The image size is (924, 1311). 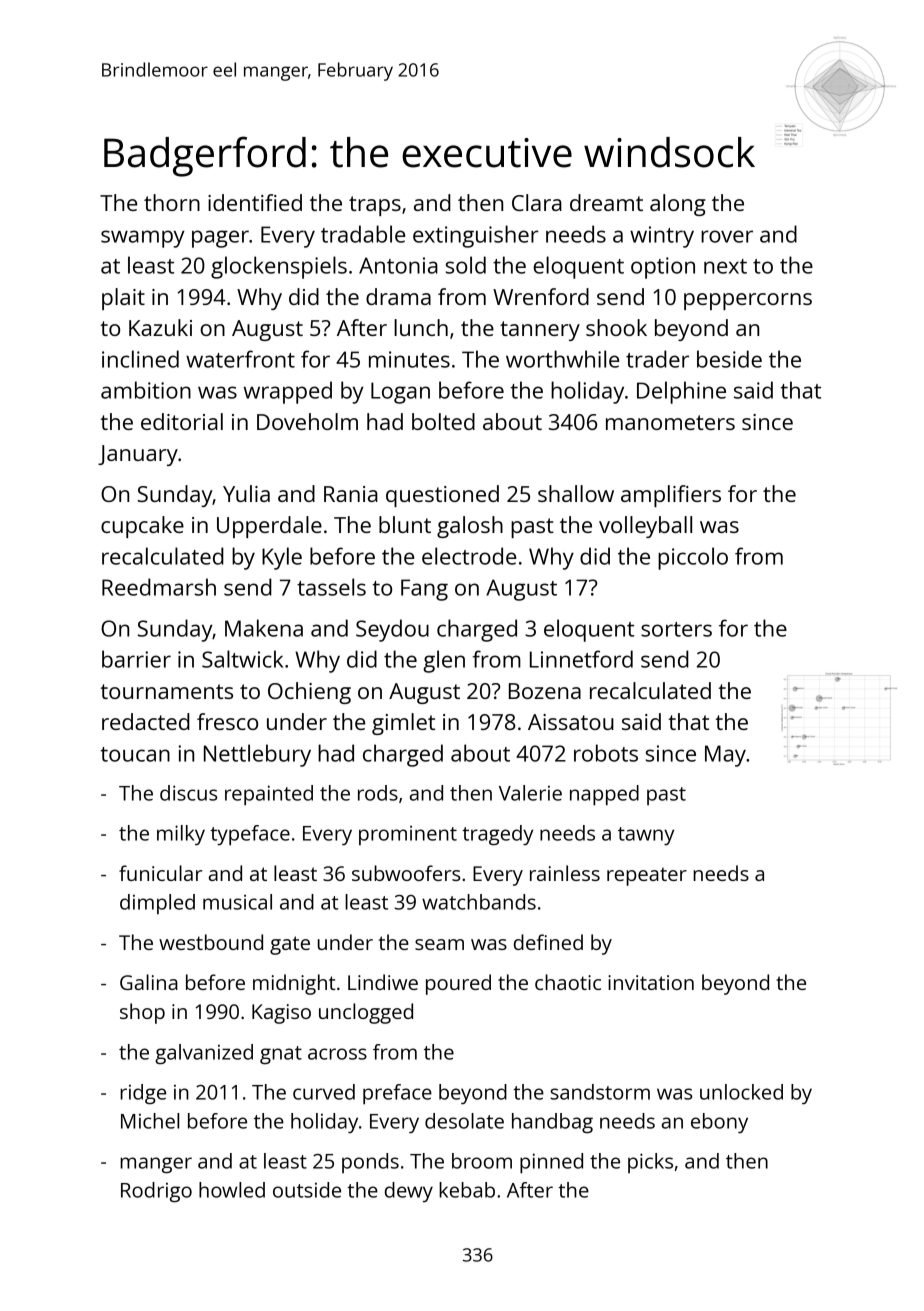 I want to click on glockenspiels, so click(x=279, y=267).
